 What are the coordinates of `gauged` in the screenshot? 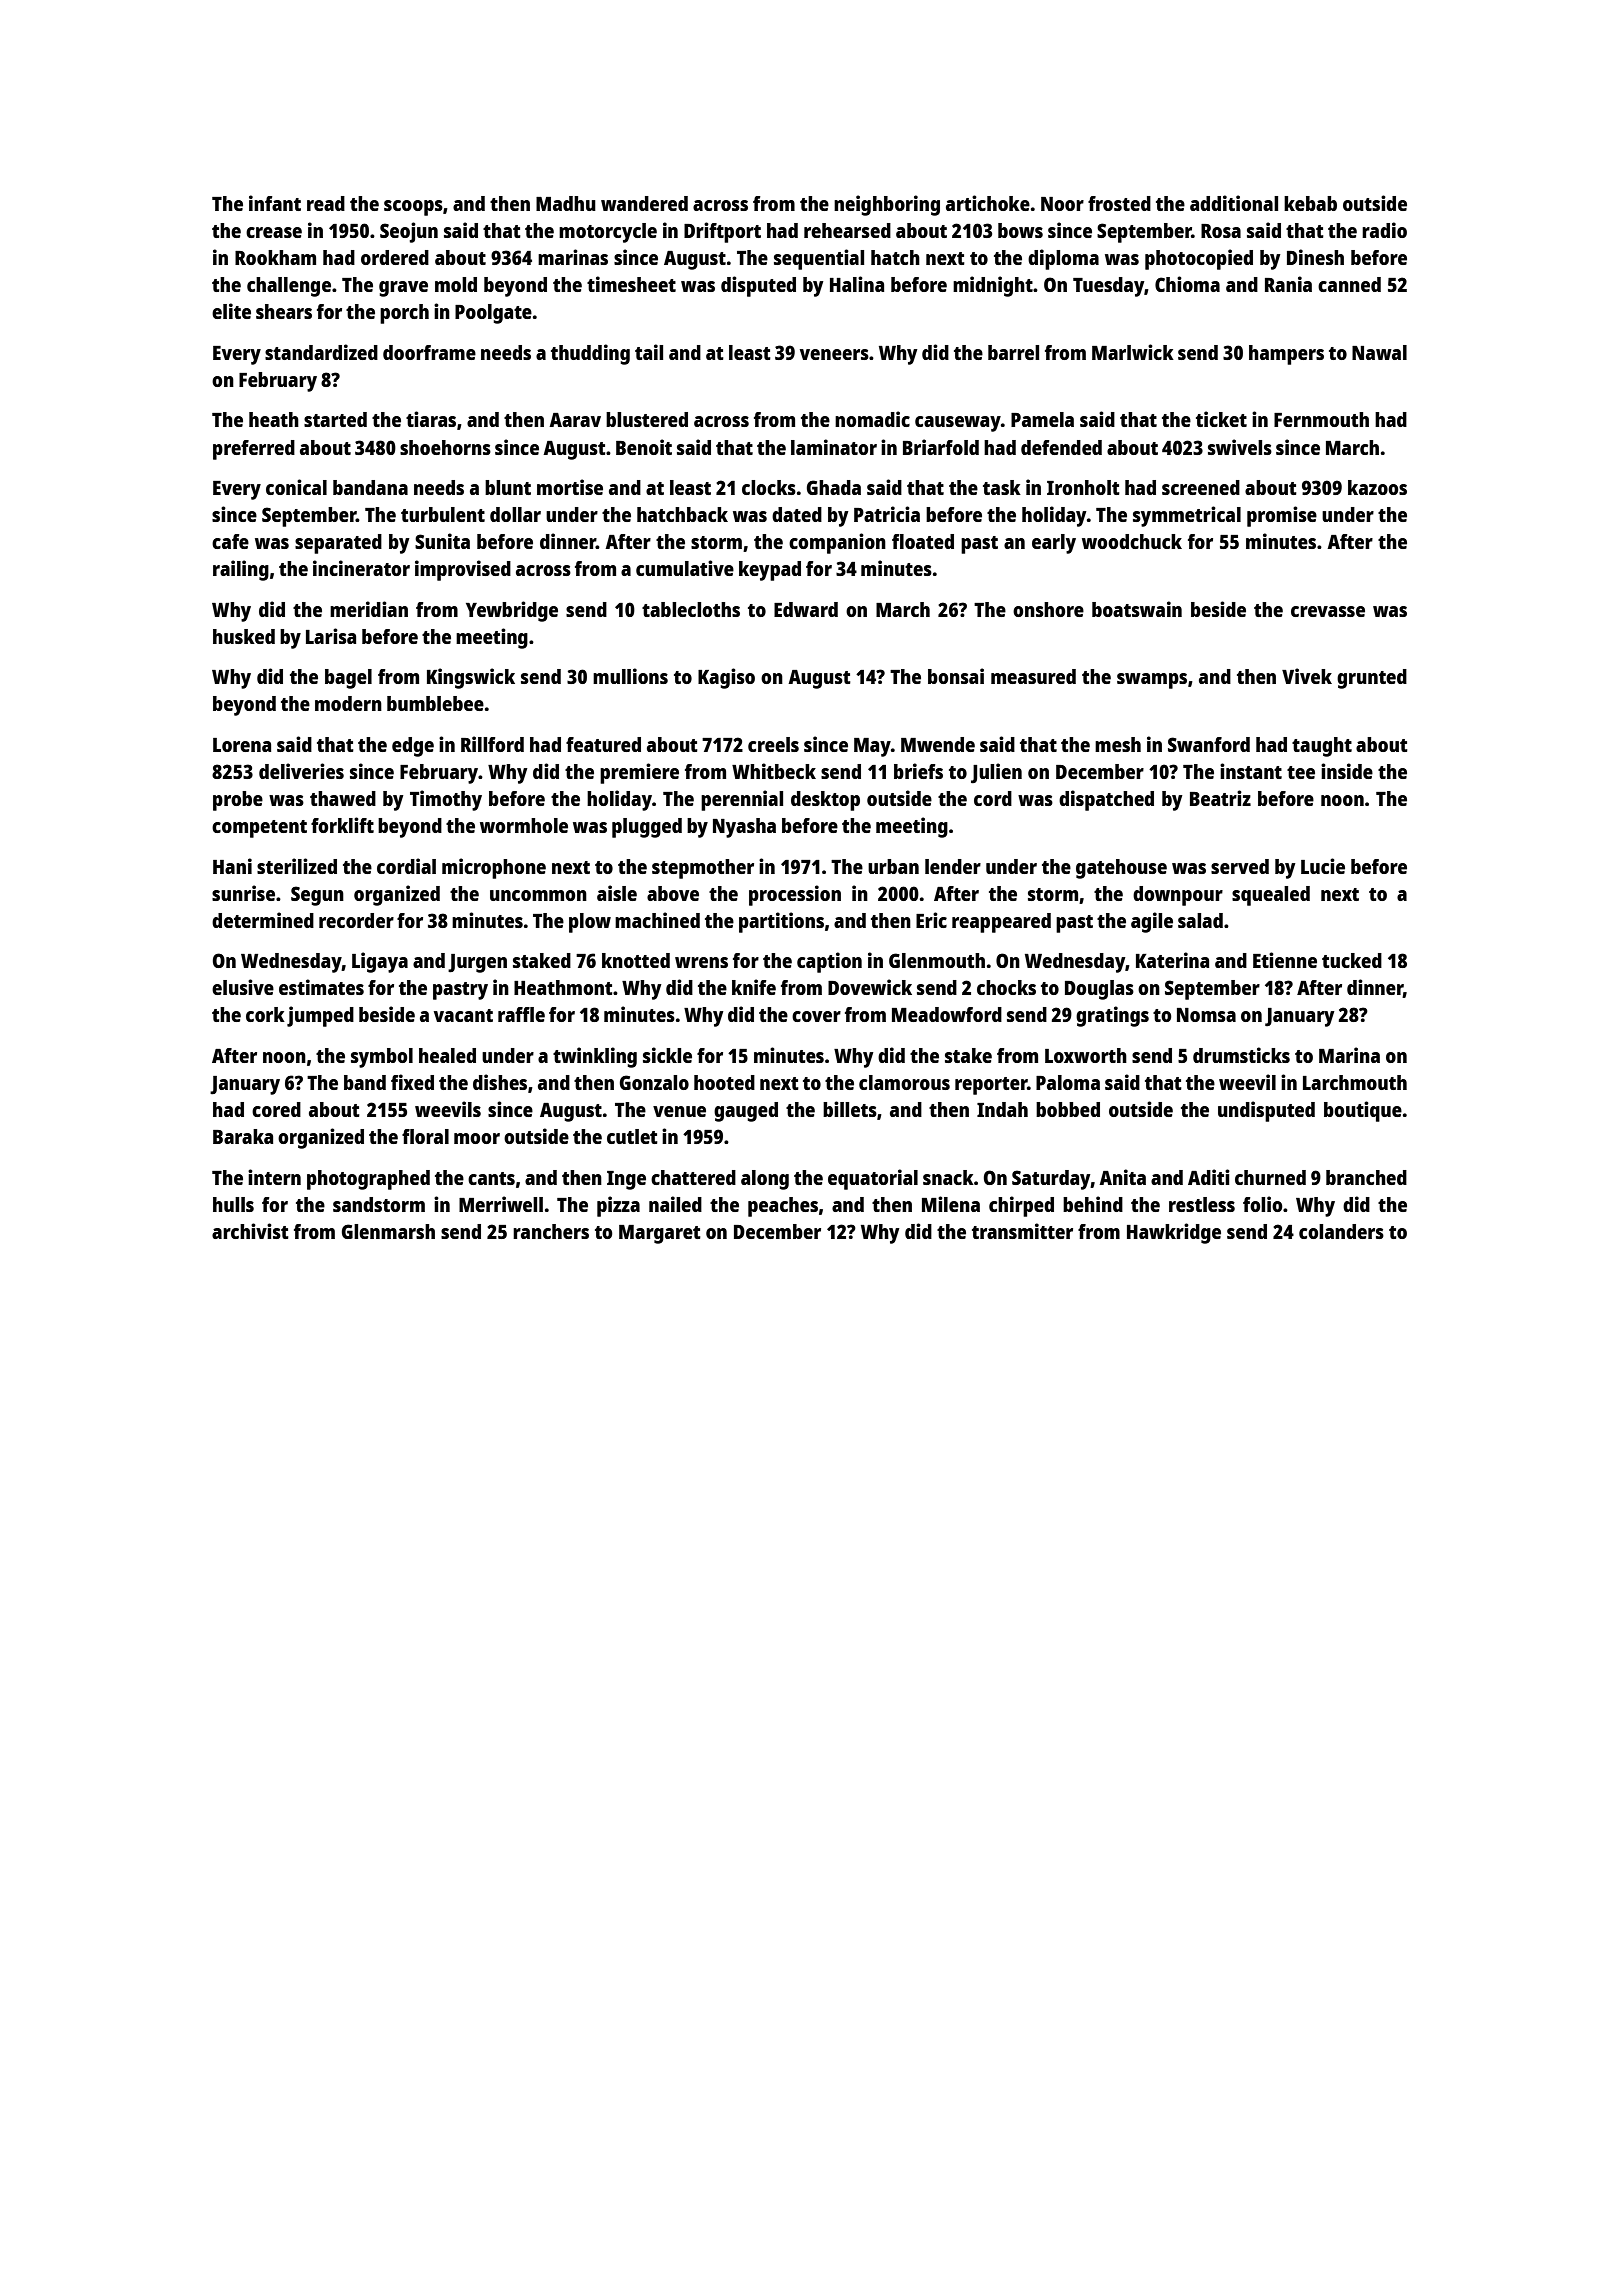 It's located at (746, 1112).
